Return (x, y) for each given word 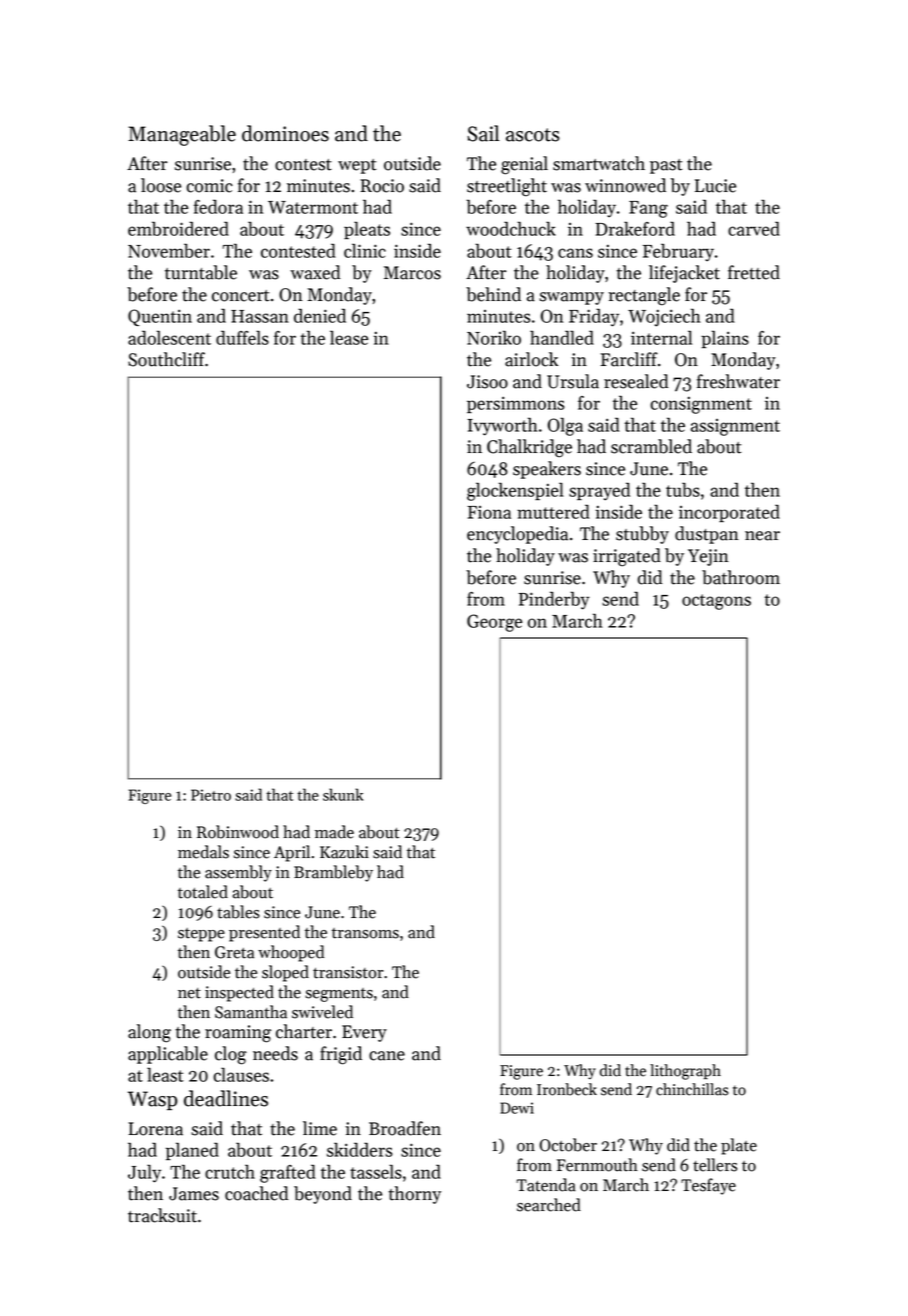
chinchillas (692, 1089)
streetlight (507, 187)
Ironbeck (567, 1089)
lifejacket (684, 274)
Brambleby (333, 873)
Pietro (211, 795)
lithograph (685, 1072)
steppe (201, 935)
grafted (288, 1173)
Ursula (573, 381)
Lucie (715, 186)
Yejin (708, 557)
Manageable (182, 135)
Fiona (489, 512)
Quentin (160, 317)
